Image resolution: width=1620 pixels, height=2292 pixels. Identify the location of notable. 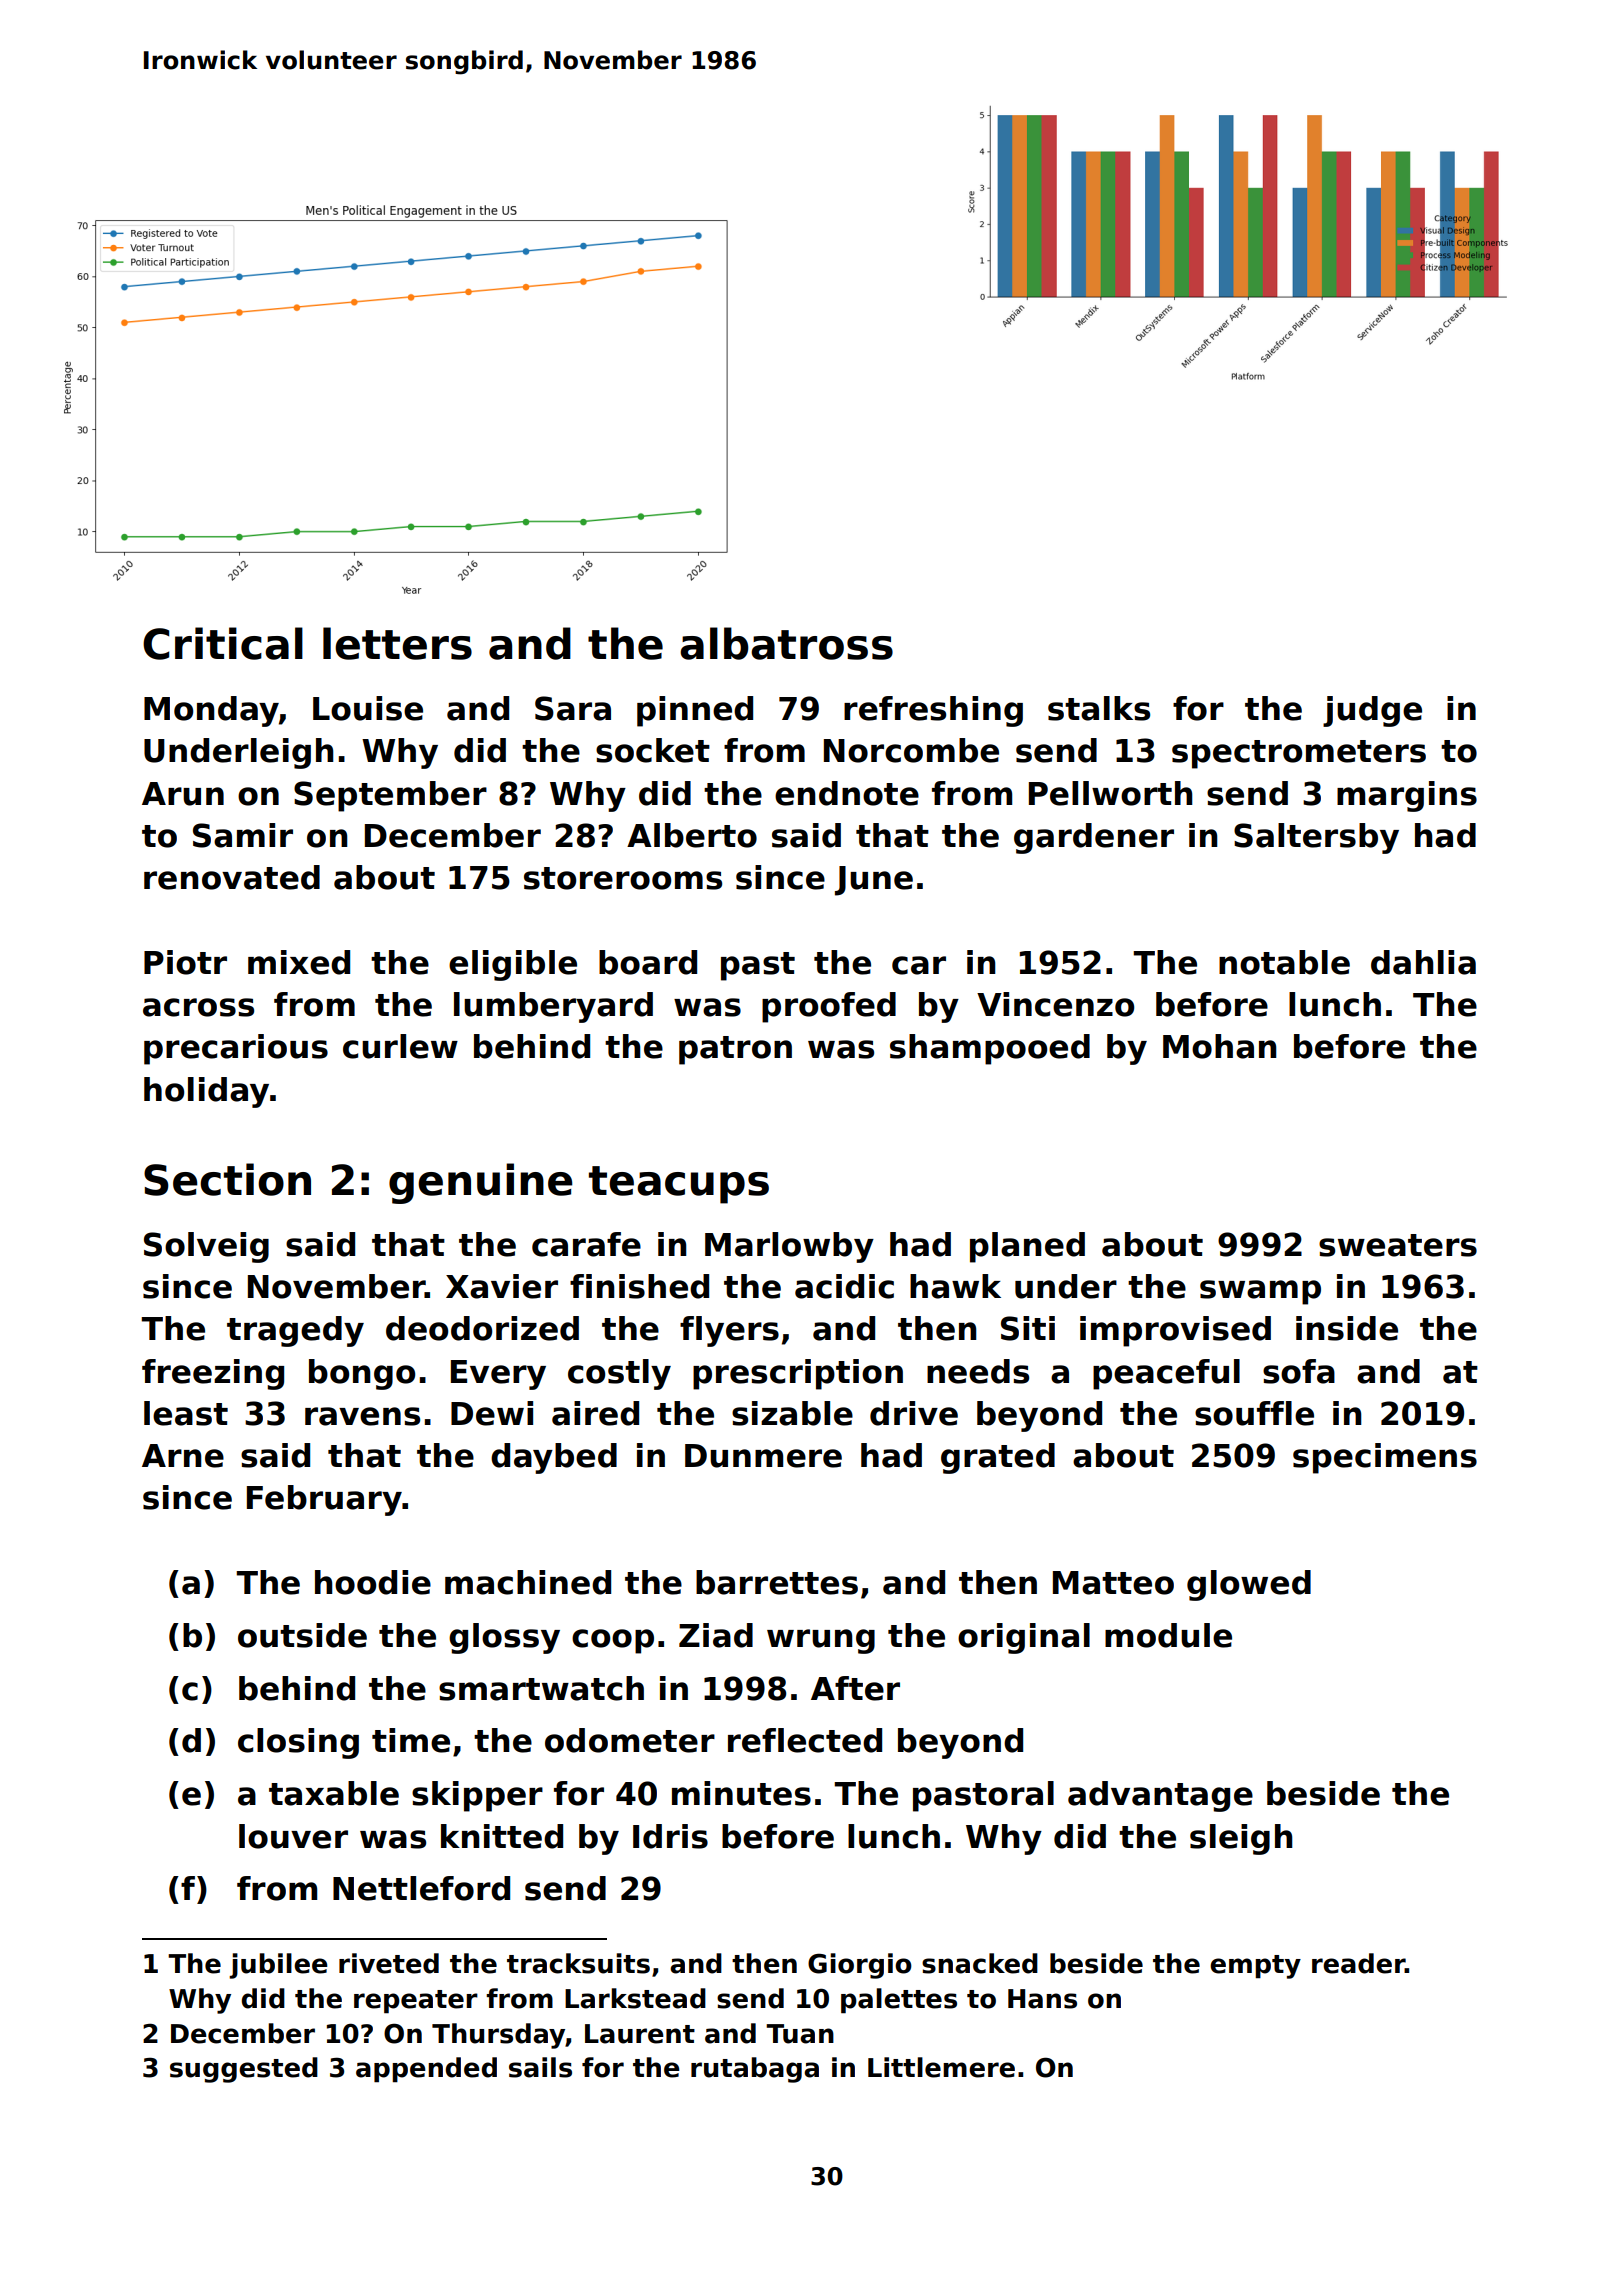
(1284, 962).
